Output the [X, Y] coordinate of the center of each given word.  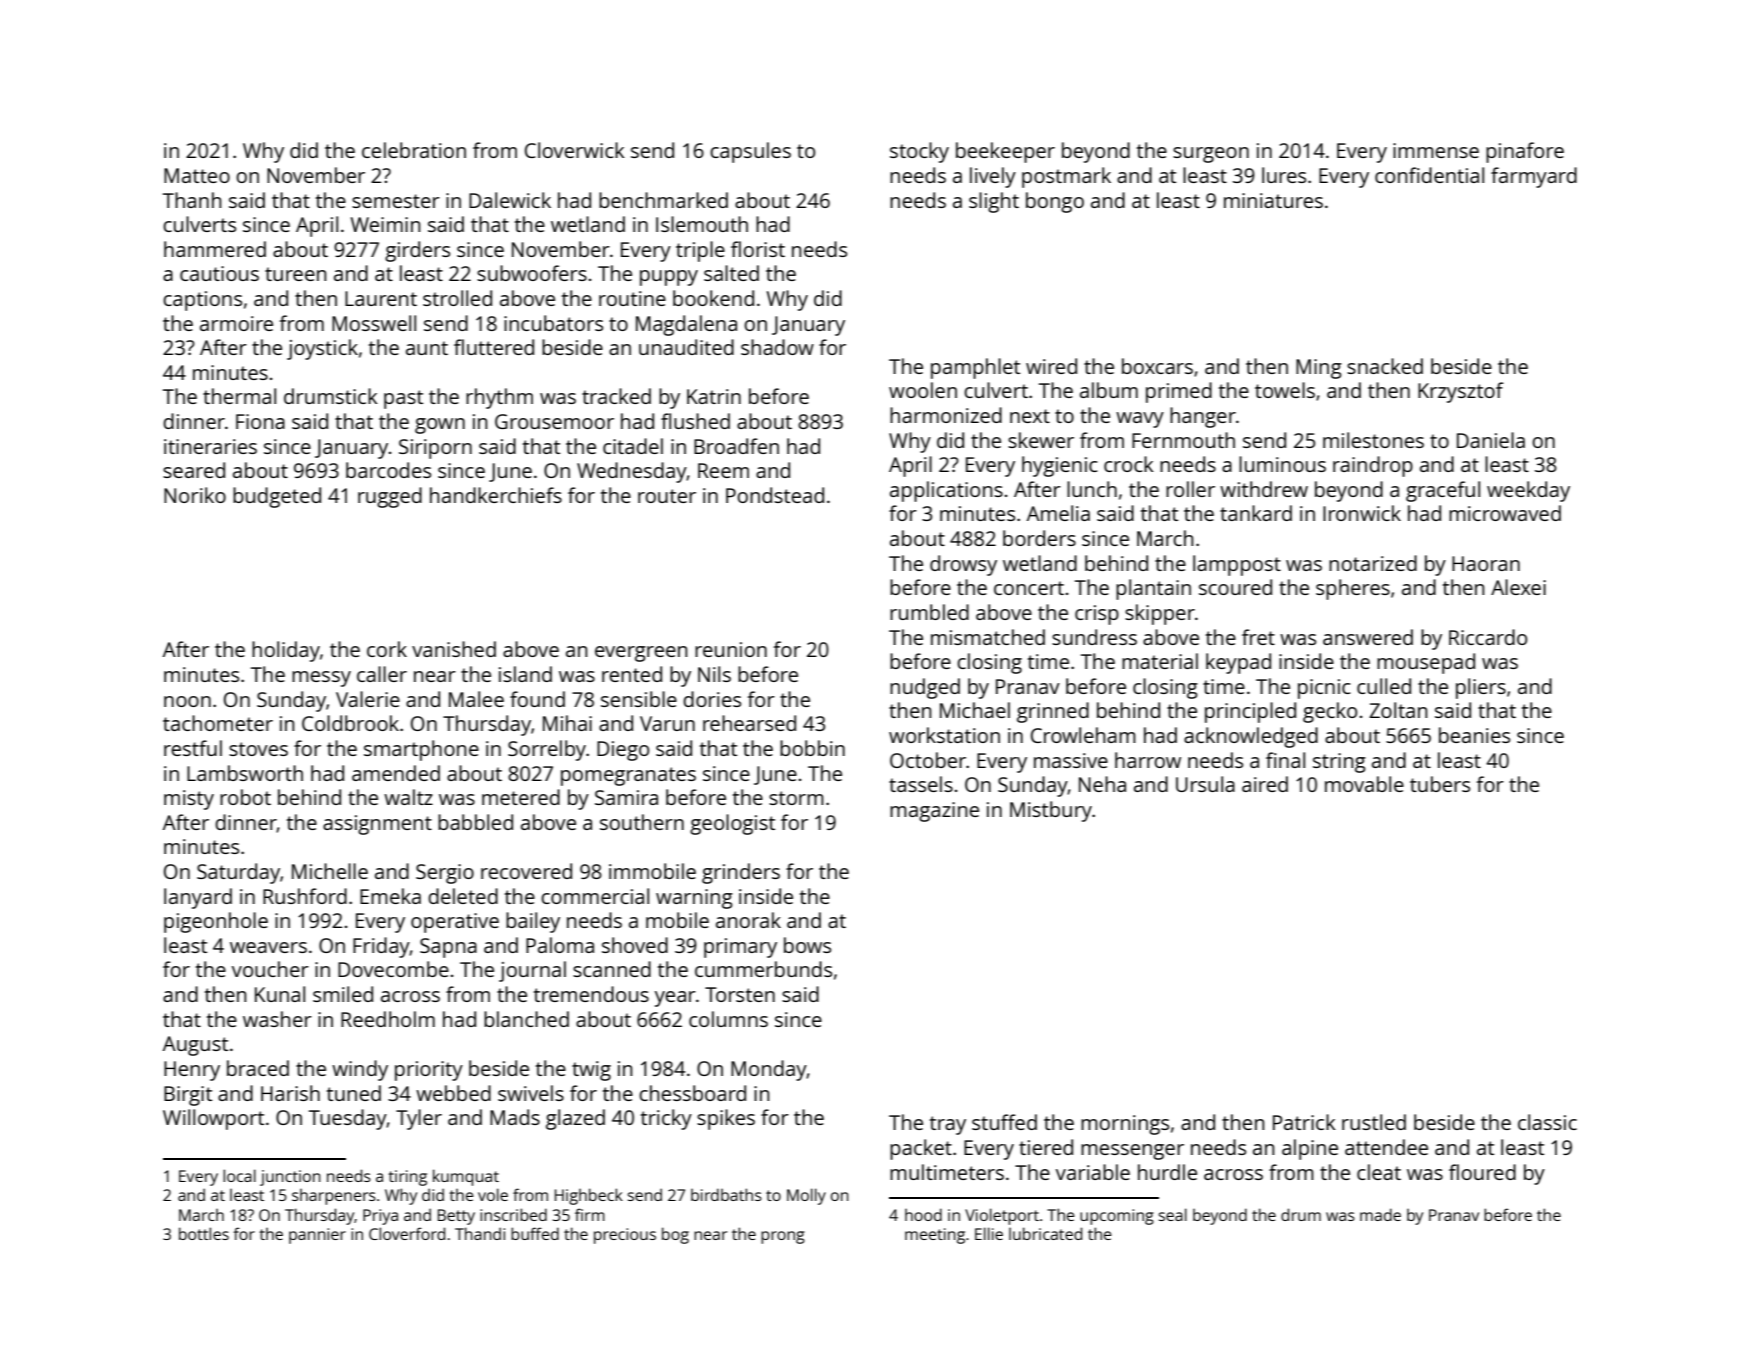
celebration [414, 150]
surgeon [1211, 155]
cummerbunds [763, 969]
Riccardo [1488, 637]
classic [1547, 1122]
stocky [919, 152]
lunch [1092, 489]
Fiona [260, 421]
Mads [515, 1117]
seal [1173, 1214]
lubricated [1045, 1233]
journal [532, 971]
